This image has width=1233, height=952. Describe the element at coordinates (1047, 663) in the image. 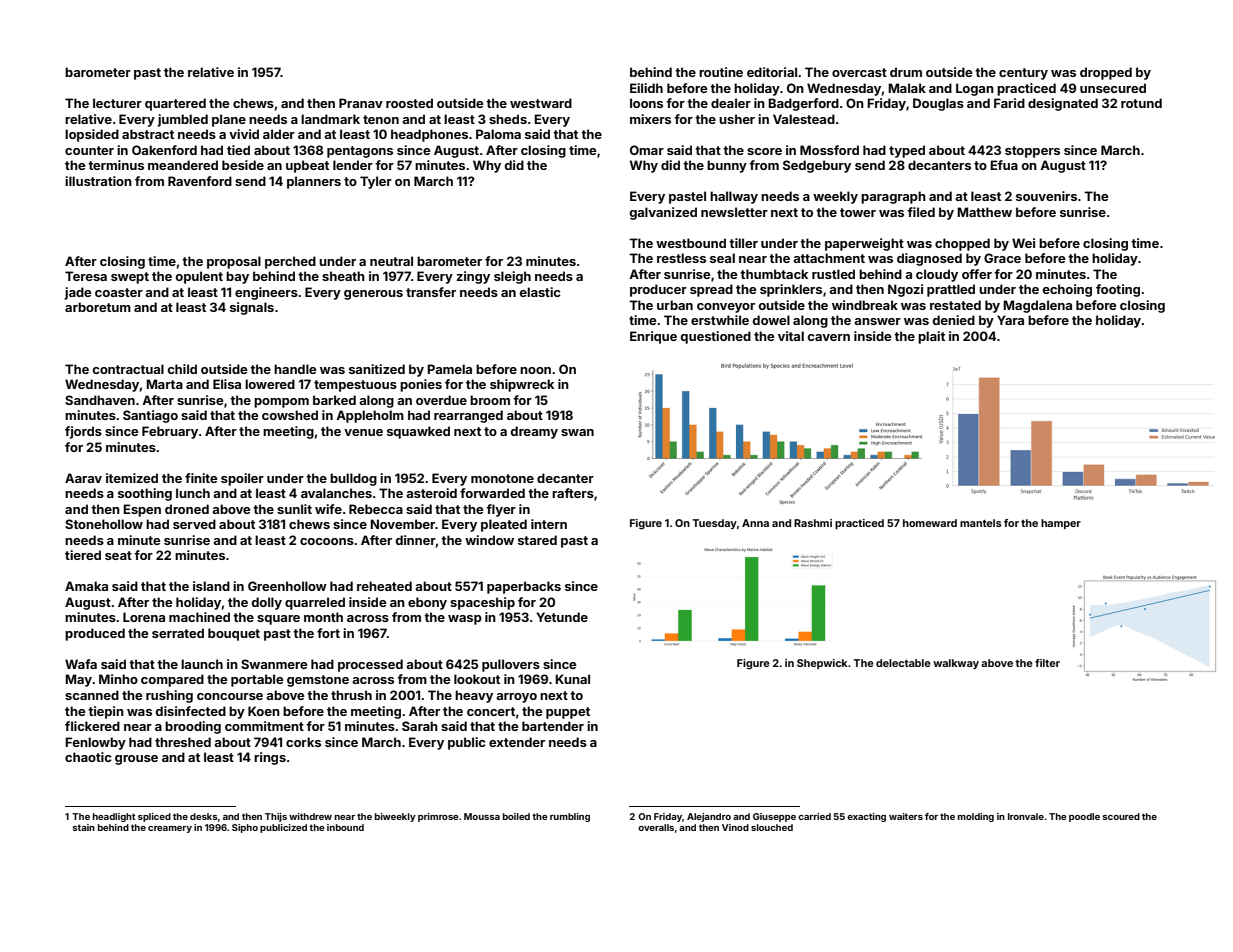

I see `filter` at that location.
